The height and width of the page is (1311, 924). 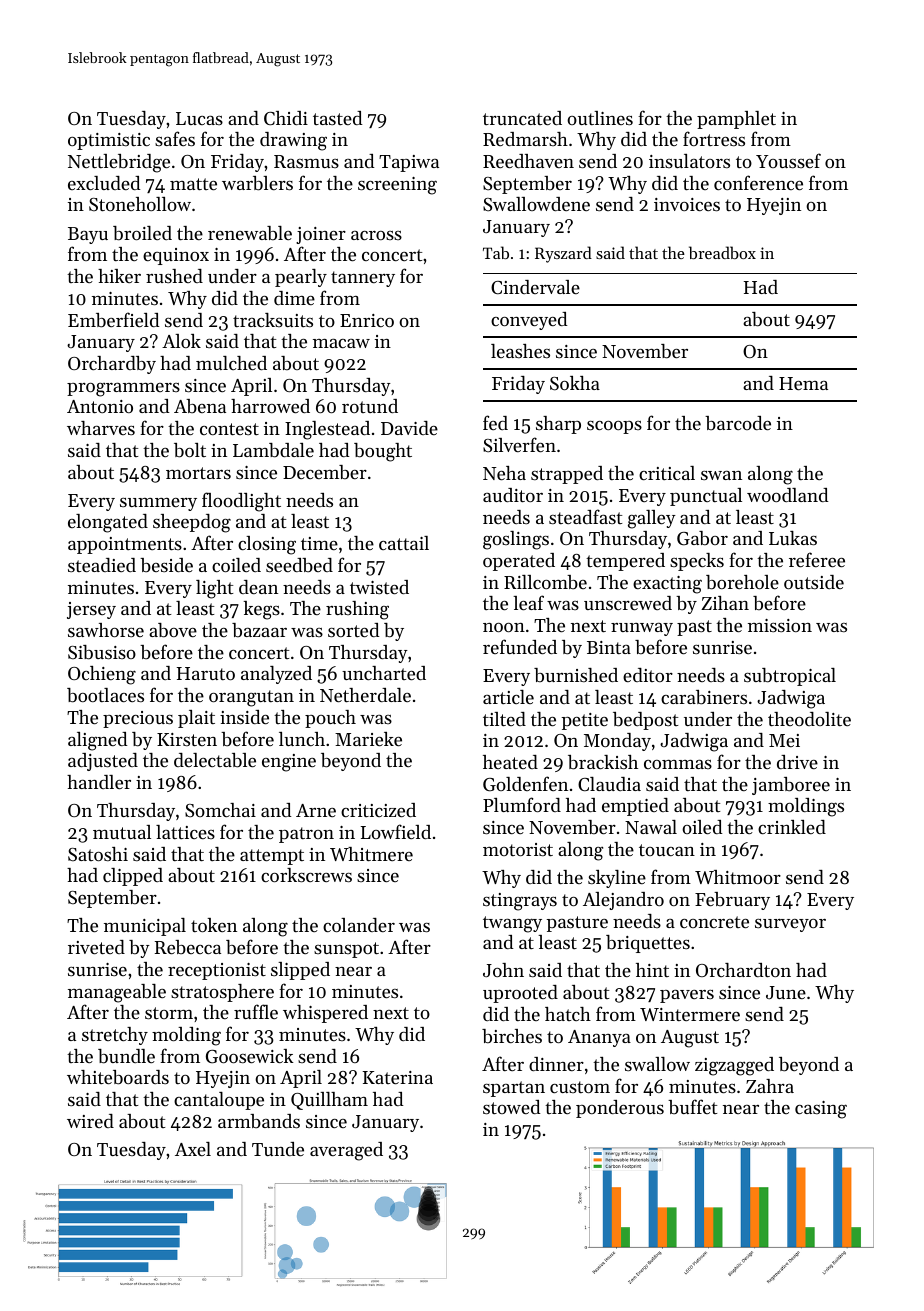 I want to click on Axel, so click(x=193, y=1149).
